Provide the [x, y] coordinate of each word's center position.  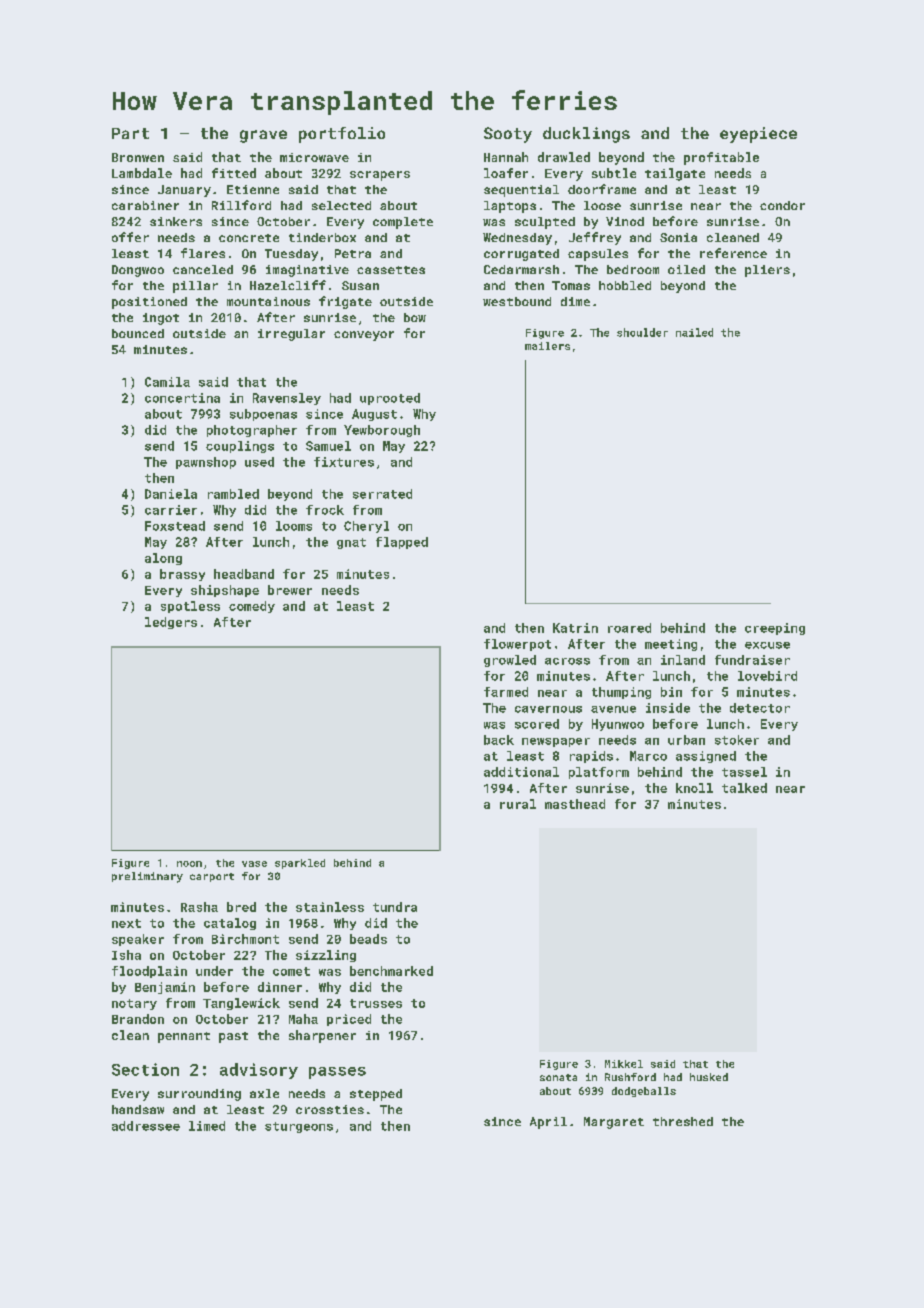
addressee [146, 1126]
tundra [395, 907]
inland [683, 660]
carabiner [145, 205]
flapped [402, 543]
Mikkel [624, 1064]
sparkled [300, 864]
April [548, 1123]
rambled [233, 494]
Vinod [625, 221]
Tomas [571, 285]
